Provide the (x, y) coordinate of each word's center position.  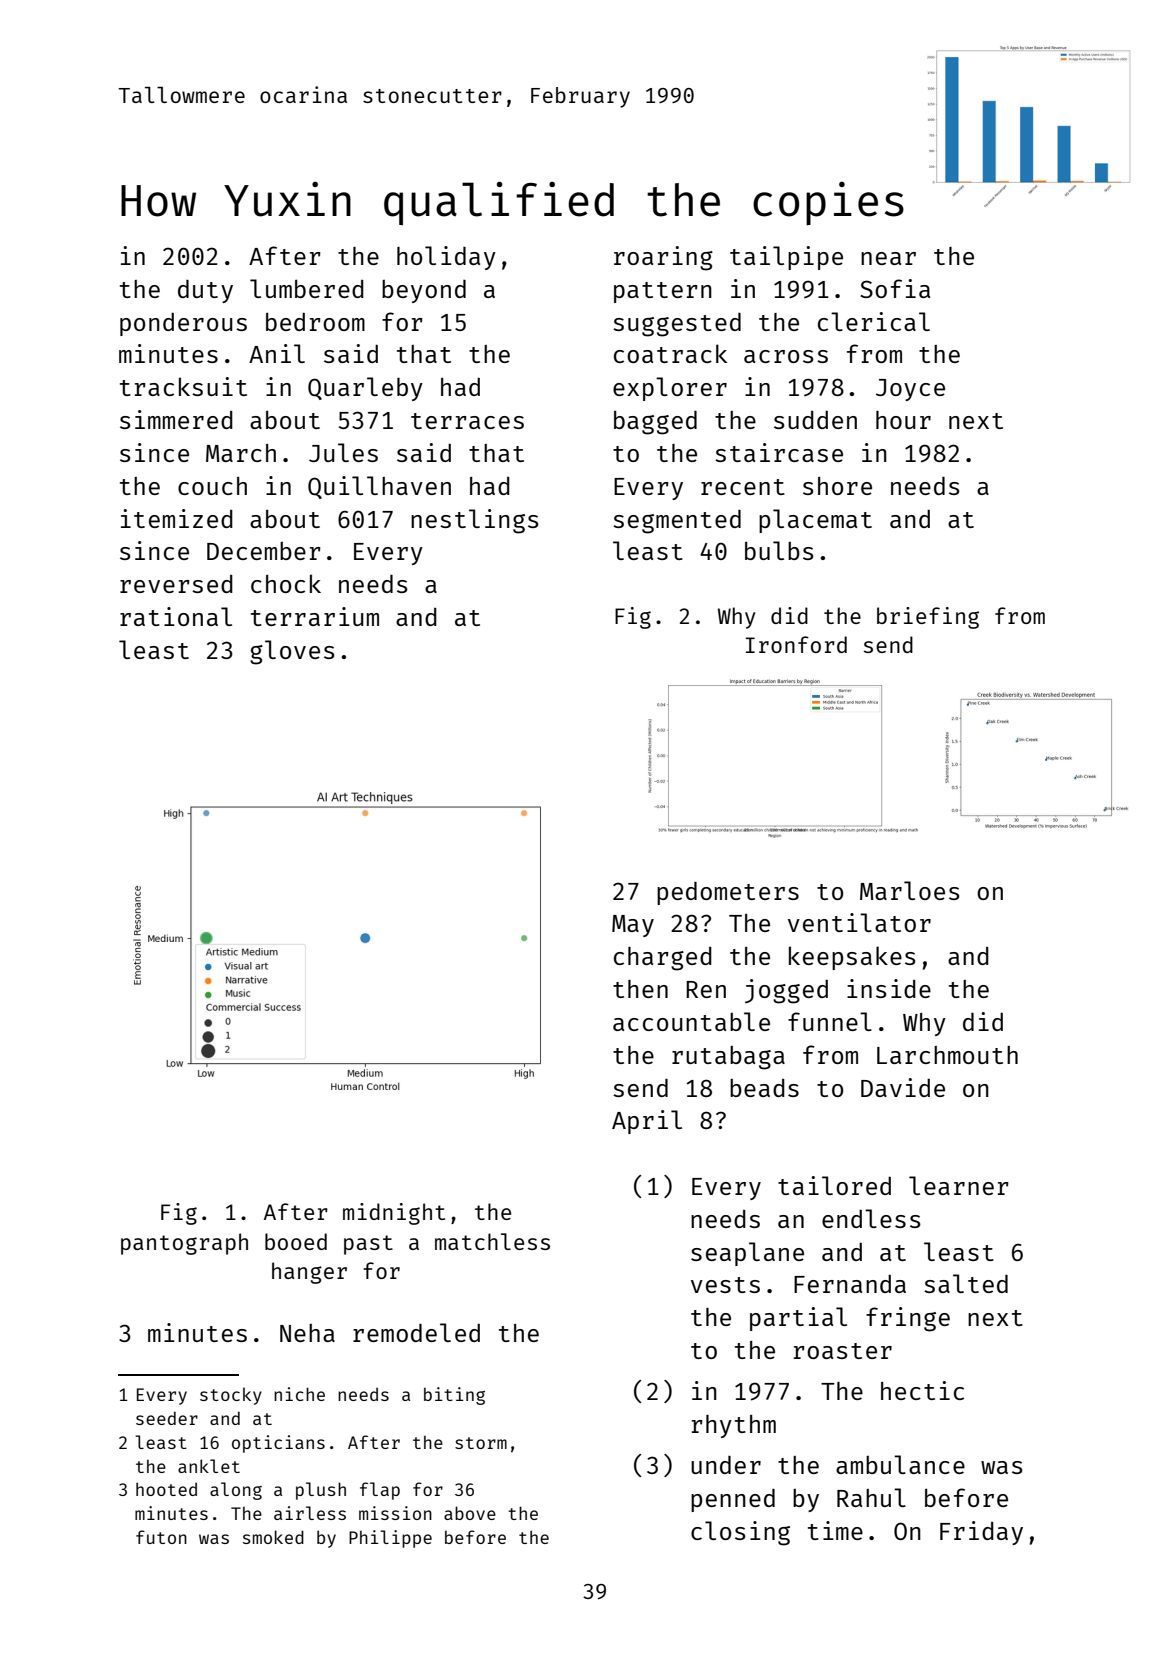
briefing (928, 618)
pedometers (728, 893)
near (888, 258)
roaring (663, 258)
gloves (292, 652)
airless (310, 1513)
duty (205, 291)
